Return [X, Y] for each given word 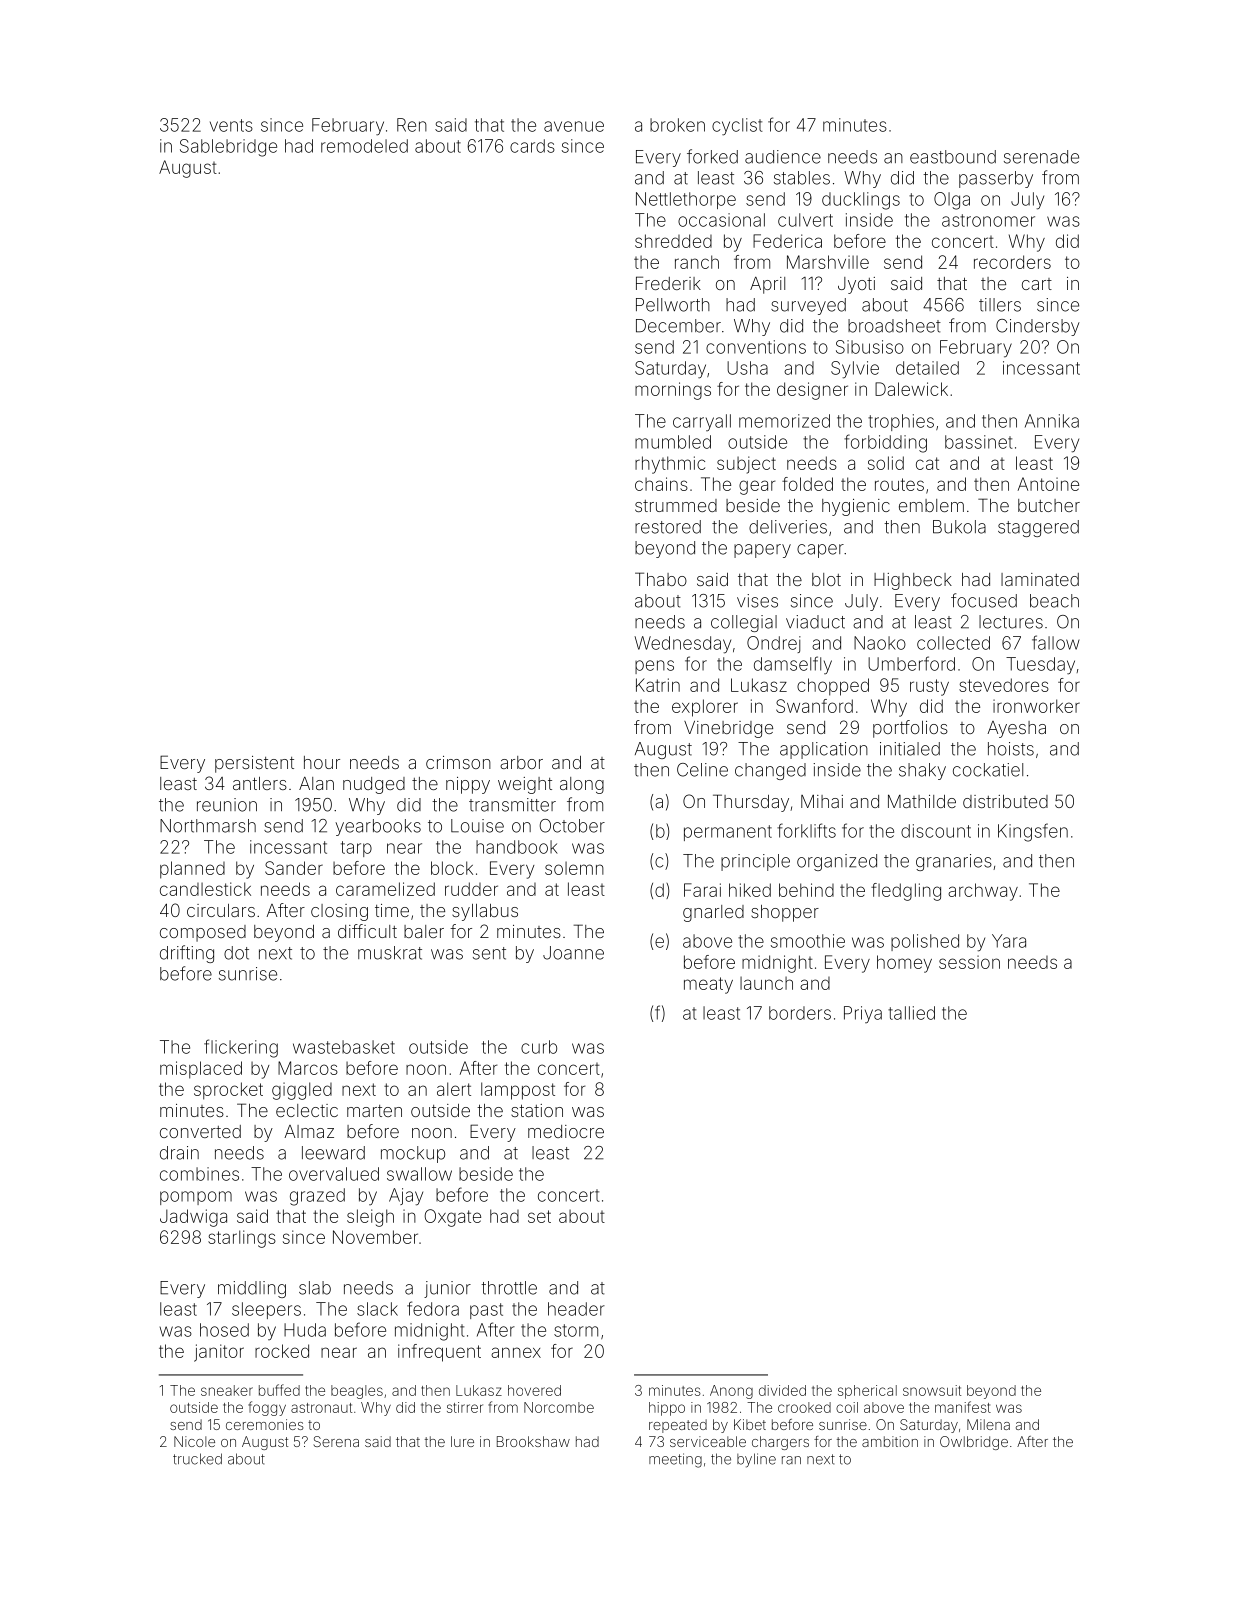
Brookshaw [533, 1441]
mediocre [566, 1131]
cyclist [737, 127]
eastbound [953, 157]
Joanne [573, 953]
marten [374, 1111]
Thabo [661, 579]
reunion [227, 805]
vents [231, 125]
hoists [1011, 749]
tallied [911, 1013]
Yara [1009, 941]
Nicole [194, 1441]
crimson [458, 762]
